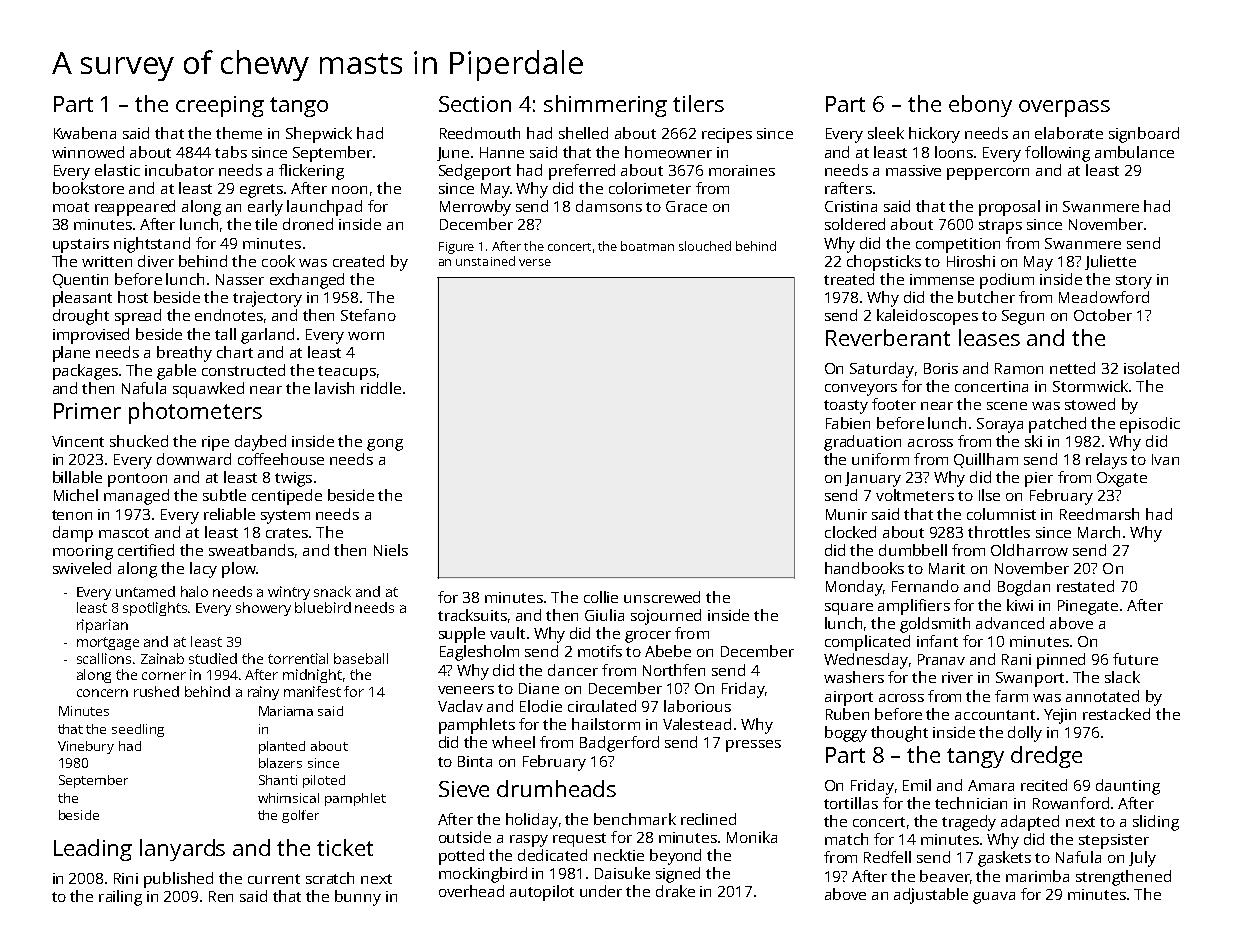  Describe the element at coordinates (220, 106) in the screenshot. I see `creeping` at that location.
